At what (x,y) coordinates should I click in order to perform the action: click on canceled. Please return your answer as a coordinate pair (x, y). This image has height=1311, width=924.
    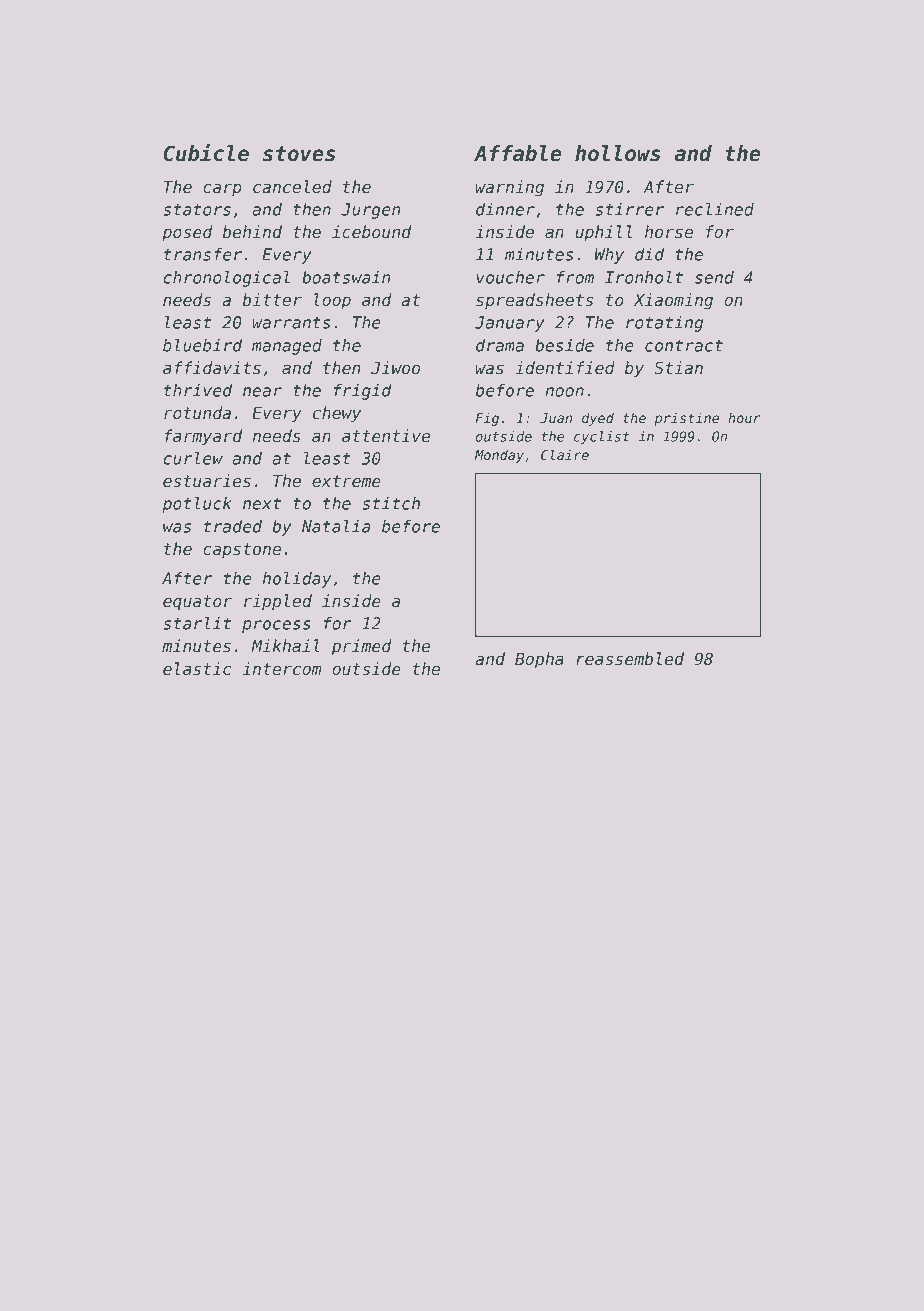
    Looking at the image, I should click on (292, 187).
